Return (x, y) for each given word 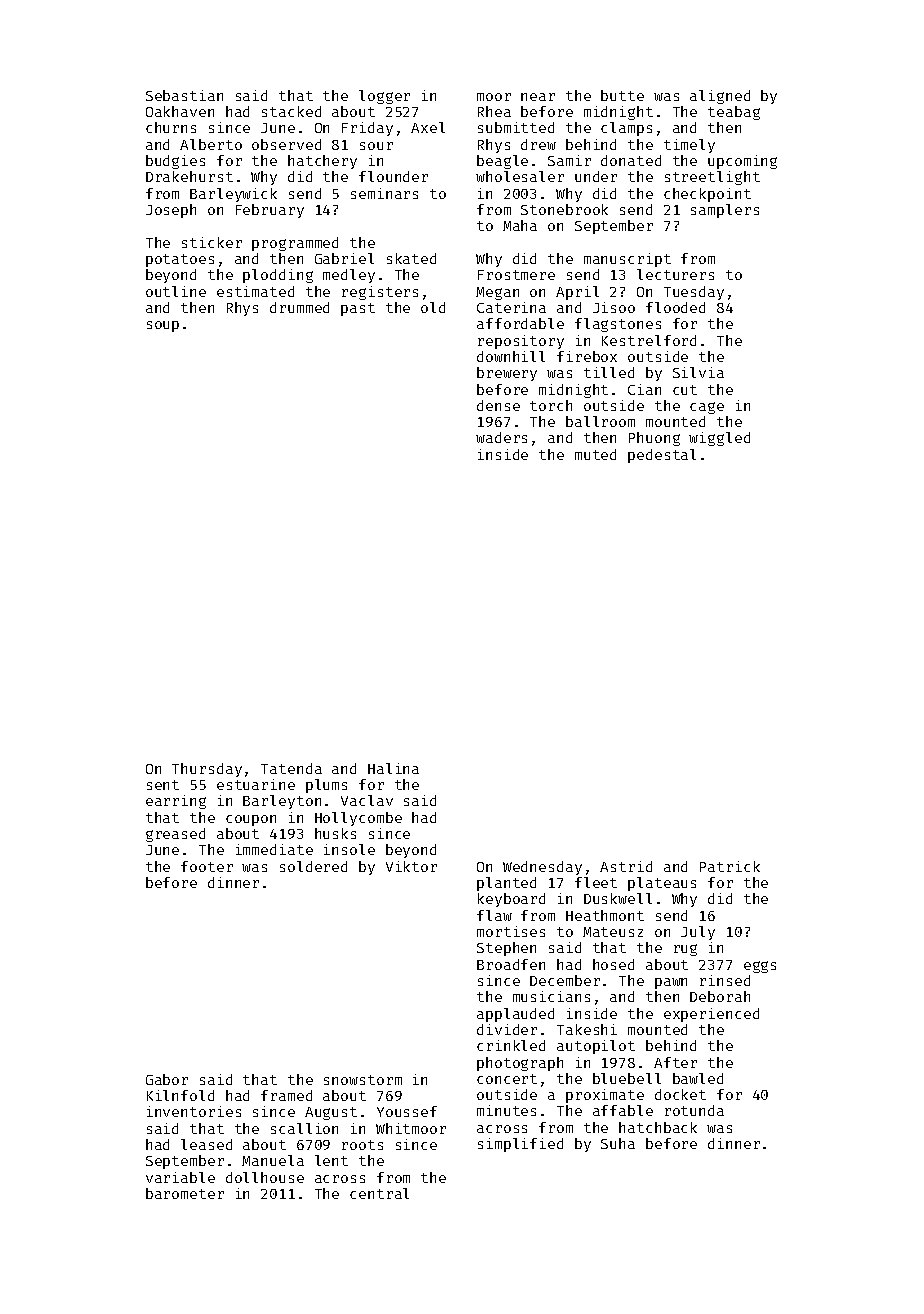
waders (501, 437)
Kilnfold (180, 1095)
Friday (367, 129)
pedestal (662, 456)
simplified (520, 1145)
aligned (720, 97)
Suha (618, 1143)
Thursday (207, 770)
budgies (175, 162)
